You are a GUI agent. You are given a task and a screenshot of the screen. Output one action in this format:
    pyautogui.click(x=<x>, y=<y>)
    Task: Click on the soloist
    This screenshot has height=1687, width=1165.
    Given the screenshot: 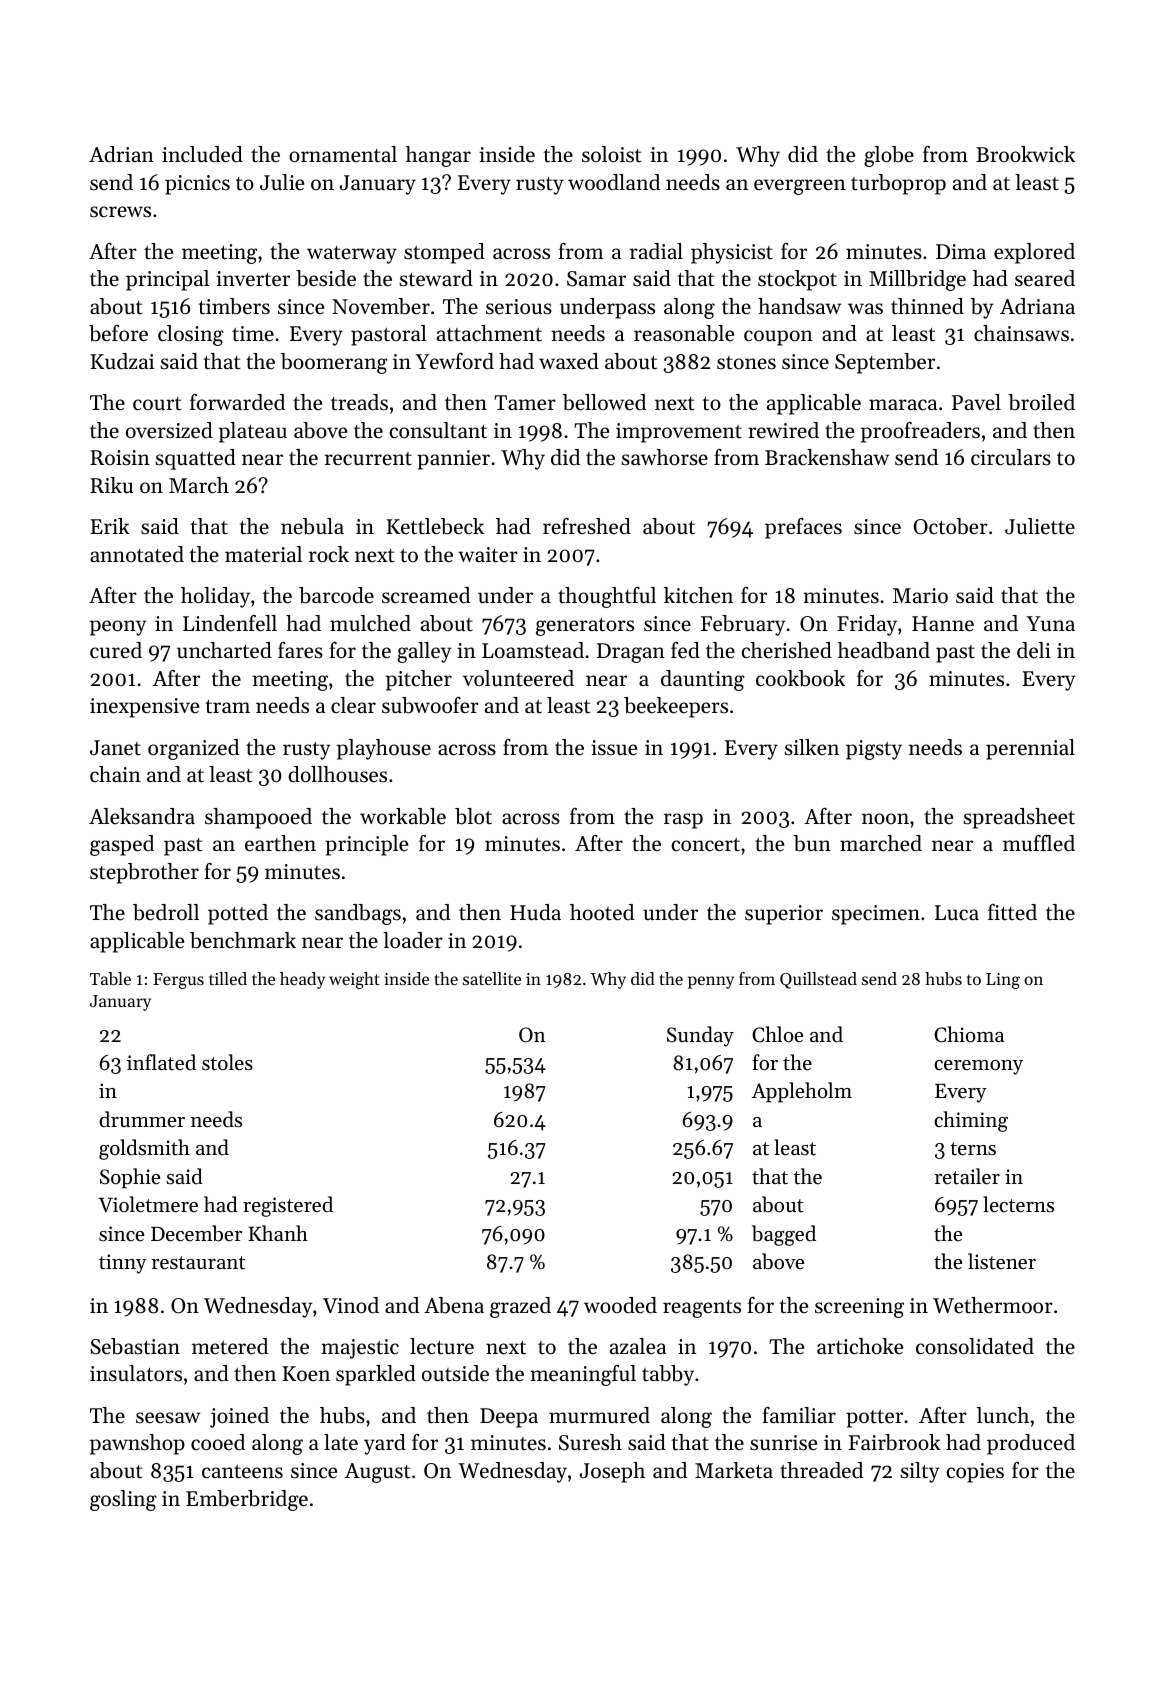 What is the action you would take?
    pyautogui.click(x=612, y=154)
